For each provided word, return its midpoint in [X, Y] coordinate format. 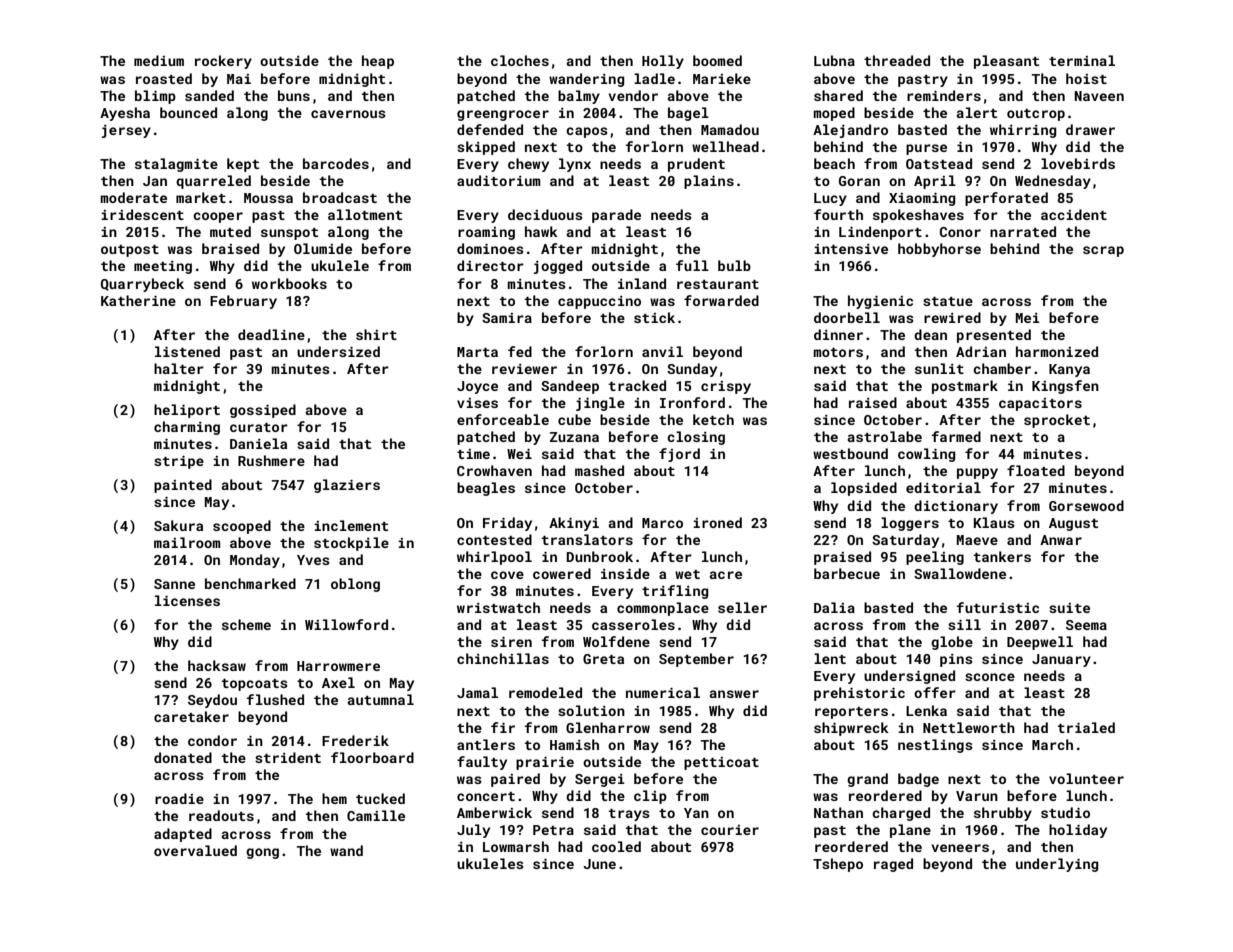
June [599, 864]
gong [262, 853]
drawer [1090, 129]
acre [725, 575]
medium [159, 60]
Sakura [178, 525]
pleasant [1006, 62]
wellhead [725, 146]
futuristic [998, 607]
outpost [130, 251]
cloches [520, 60]
